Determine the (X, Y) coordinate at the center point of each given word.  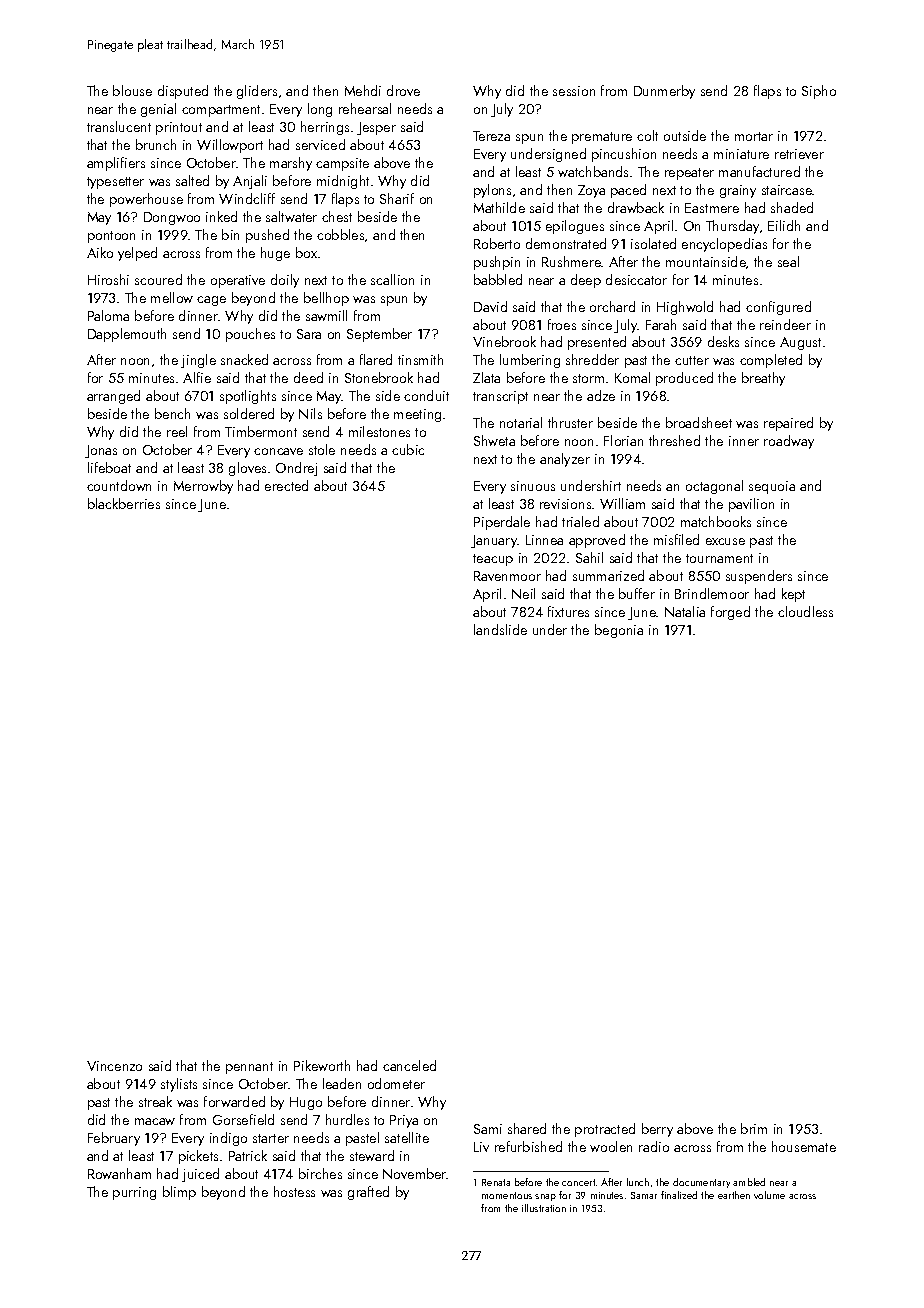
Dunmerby (664, 92)
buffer (637, 593)
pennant (249, 1068)
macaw (155, 1121)
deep (586, 281)
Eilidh (784, 225)
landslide (500, 629)
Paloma (108, 315)
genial (158, 110)
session (574, 91)
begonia (619, 631)
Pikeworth (322, 1065)
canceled (409, 1065)
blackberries (124, 503)
